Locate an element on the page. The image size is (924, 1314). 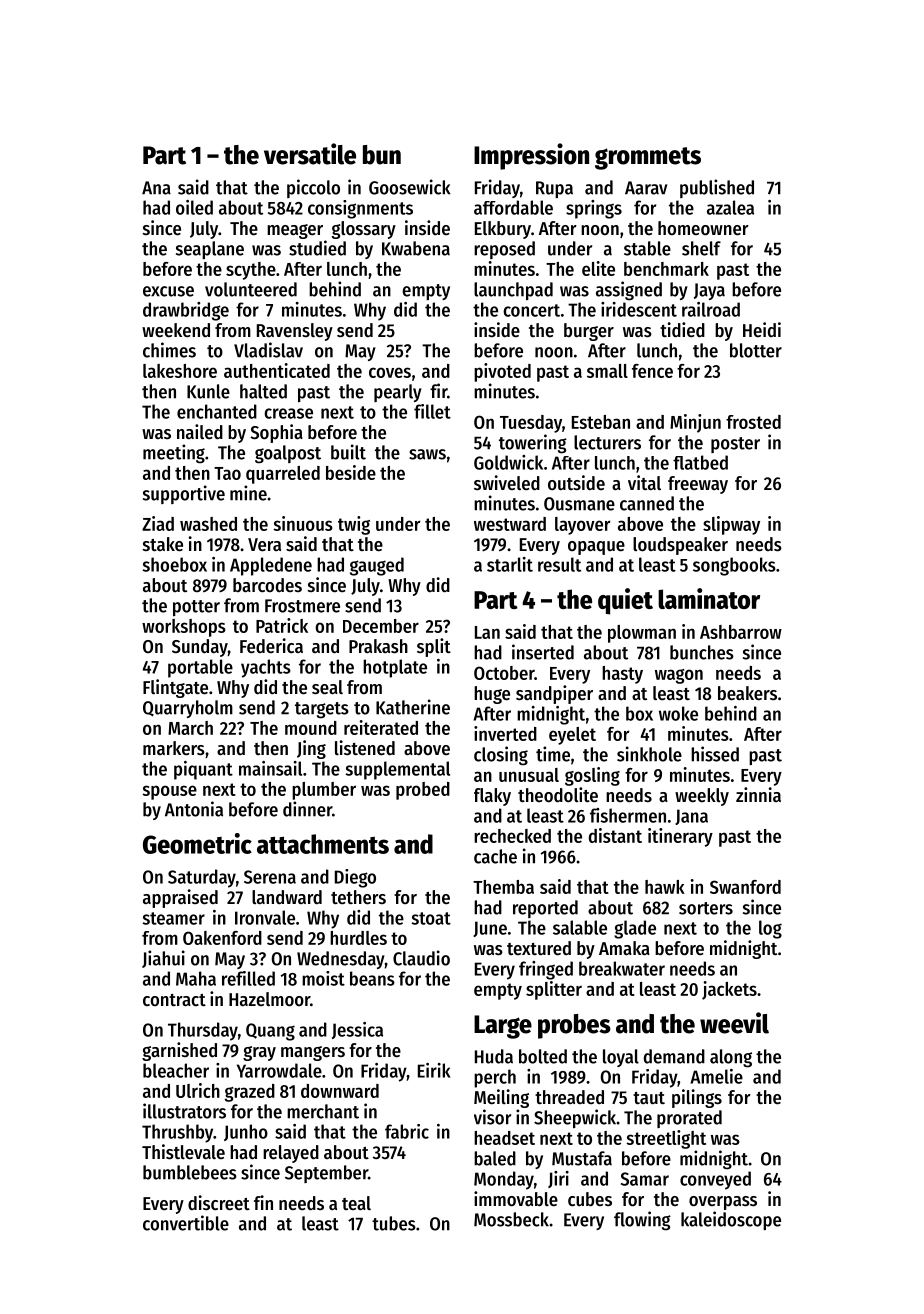
Sophia is located at coordinates (276, 433).
